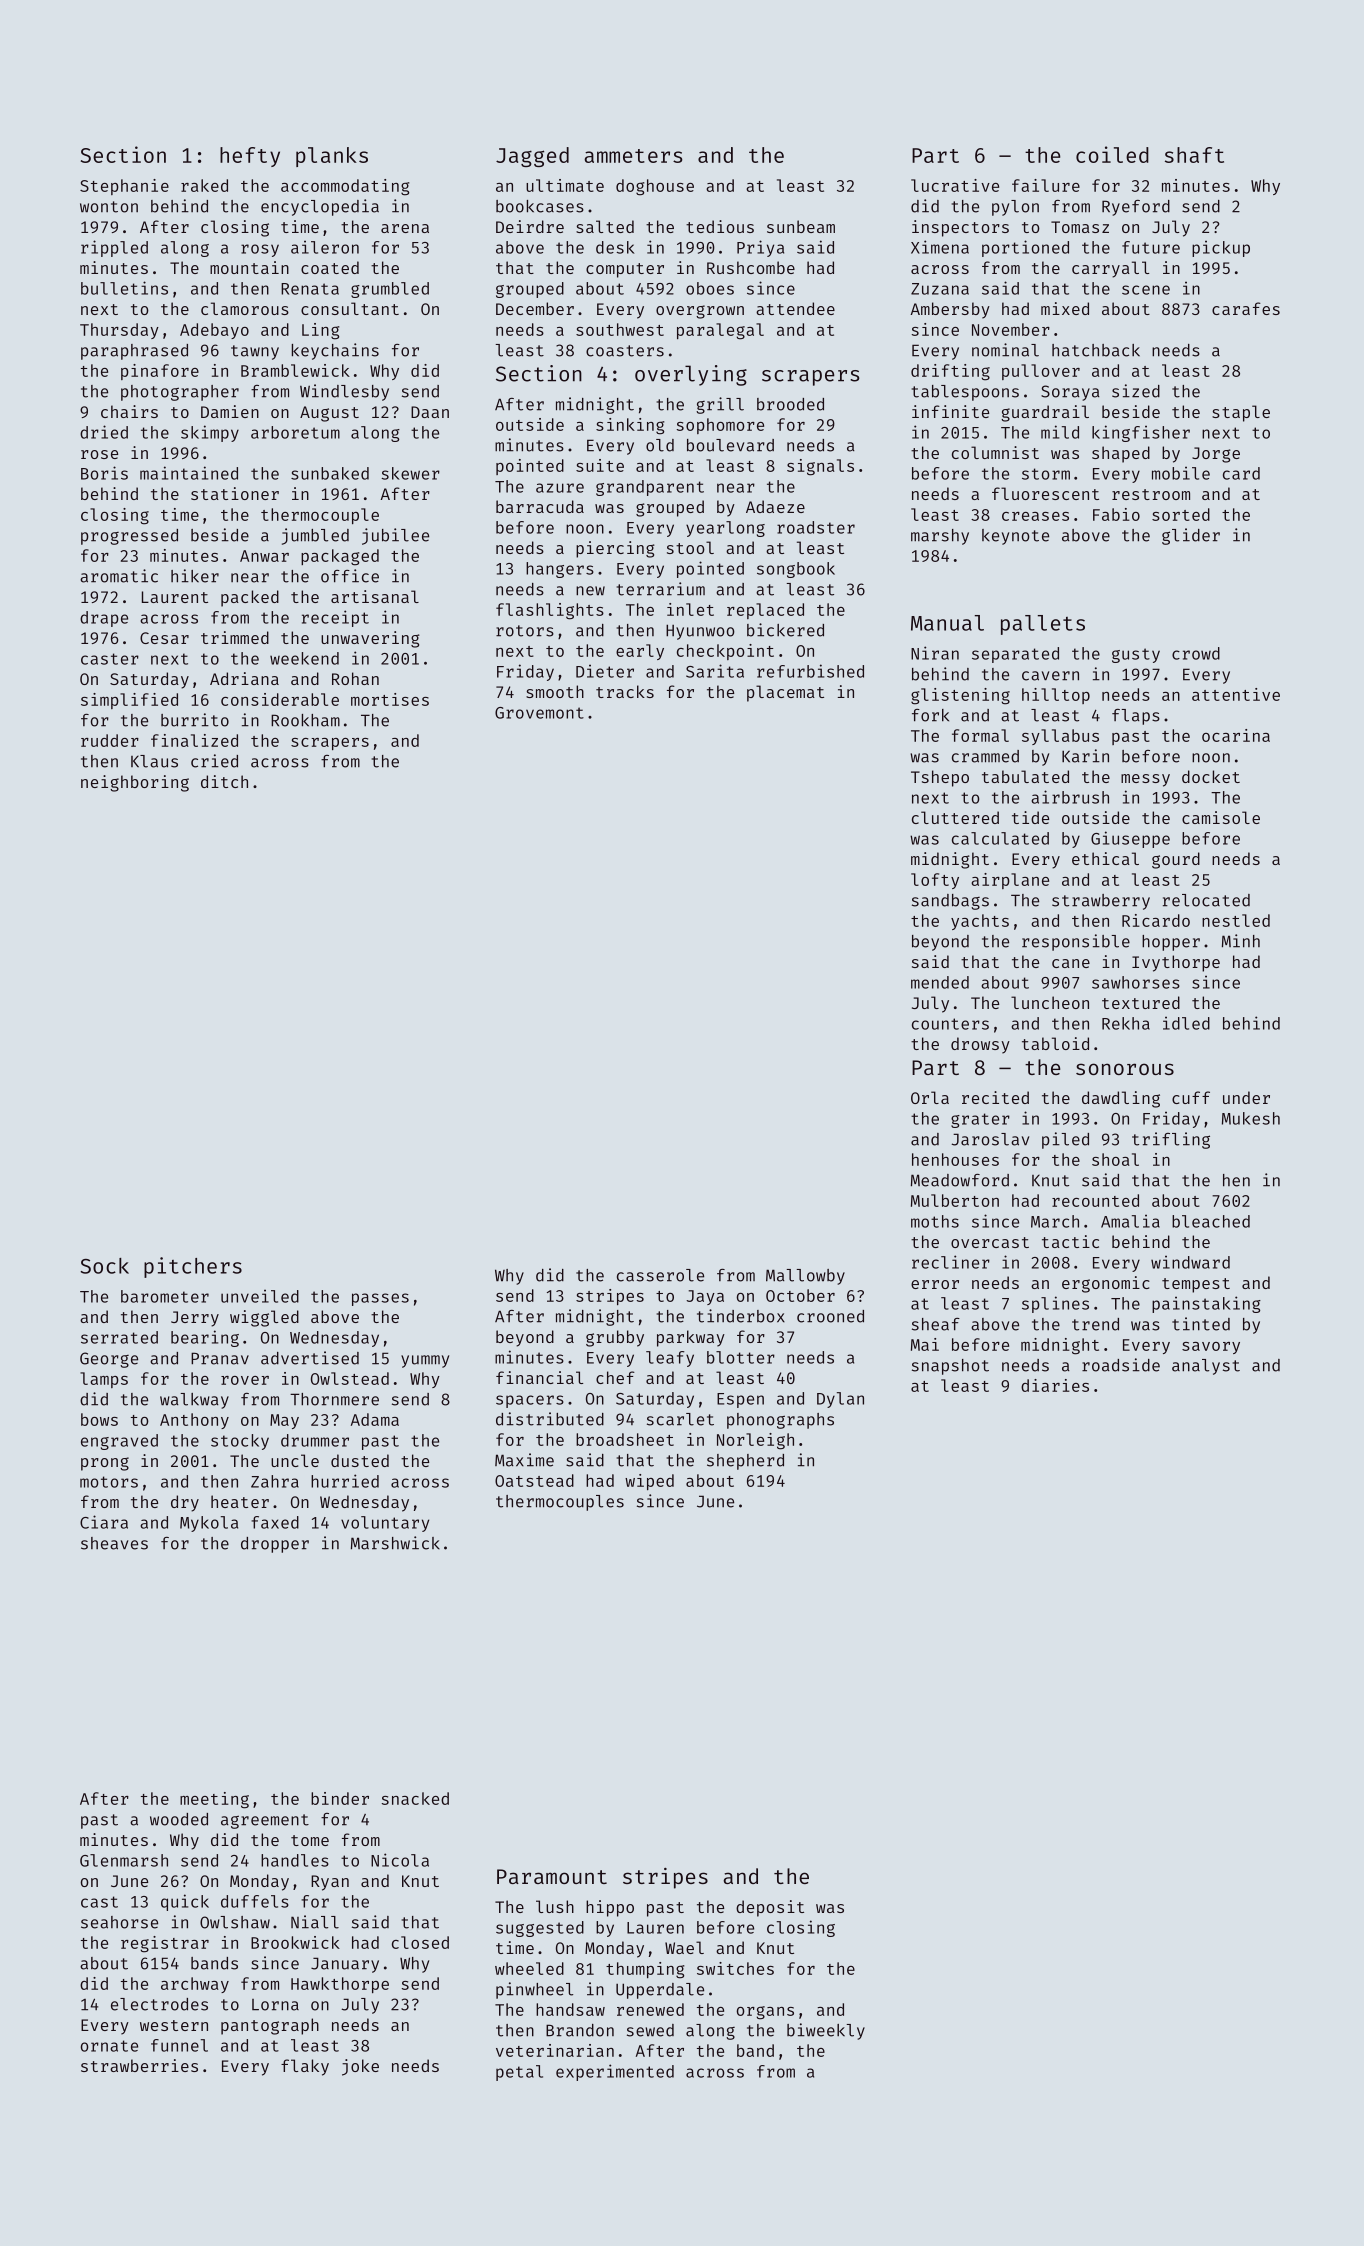  Describe the element at coordinates (826, 2031) in the screenshot. I see `biweekly` at that location.
